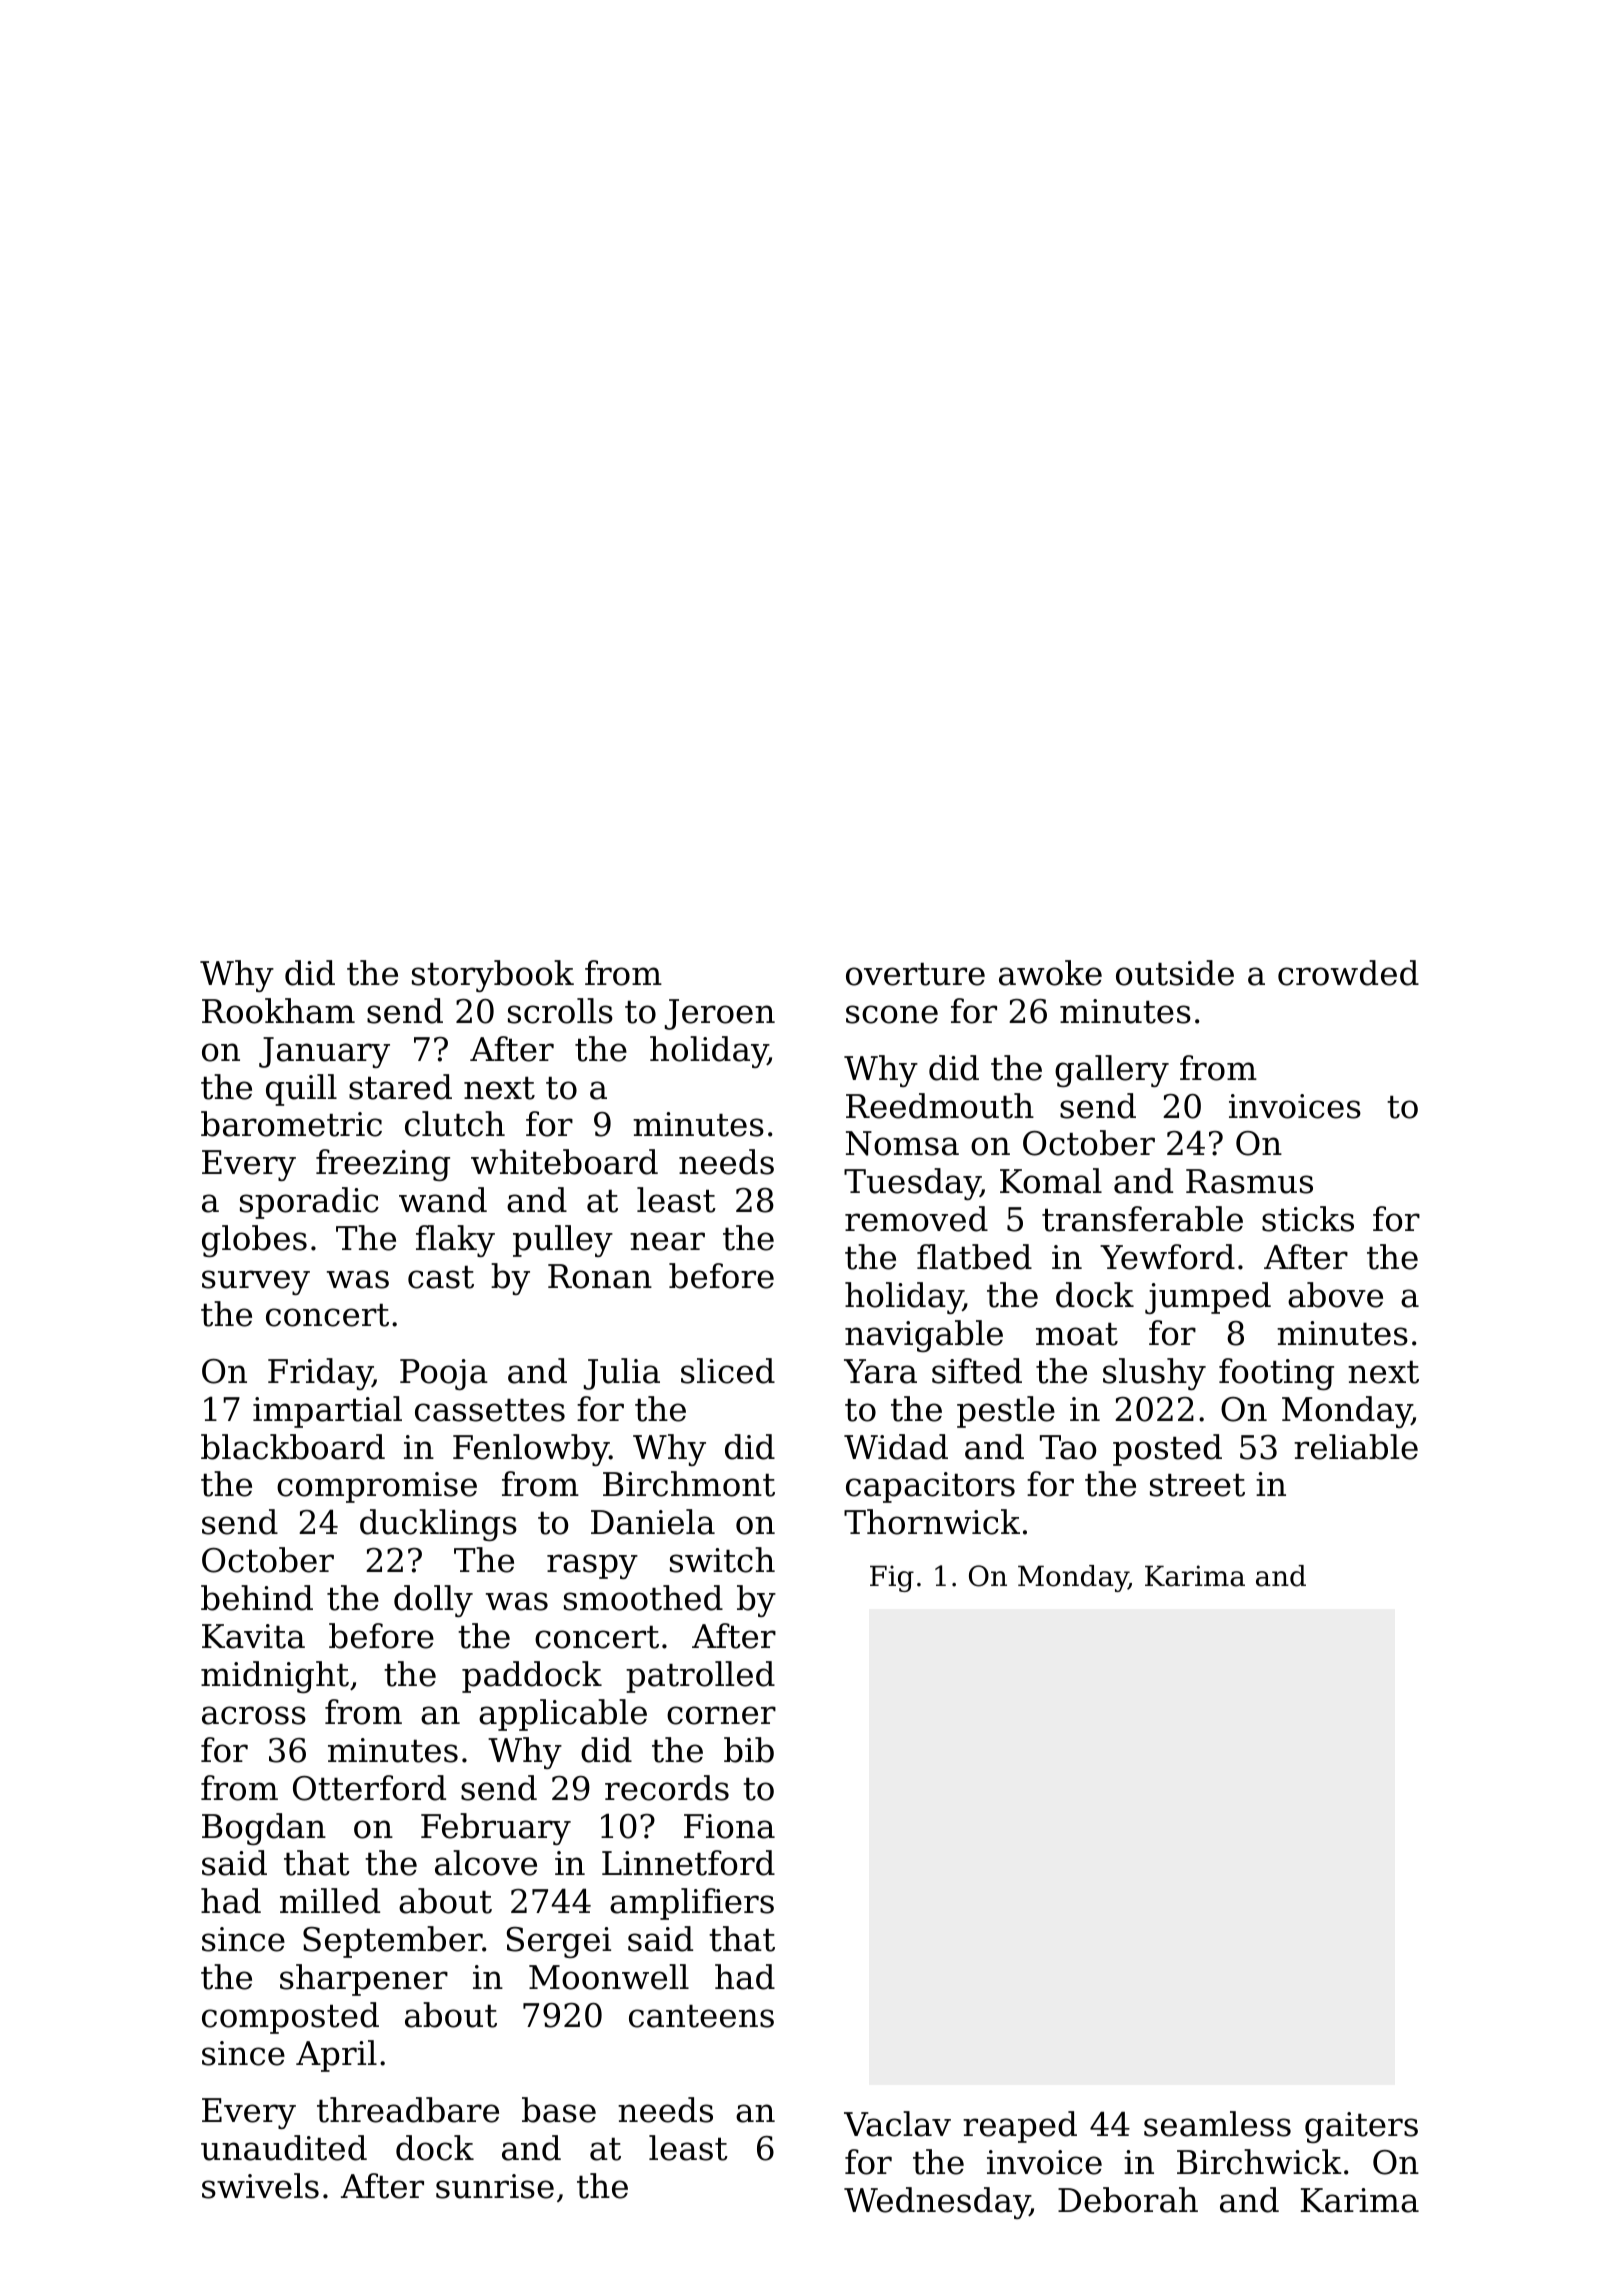 This image has height=2292, width=1620. What do you see at coordinates (1348, 973) in the image?
I see `crowded` at bounding box center [1348, 973].
